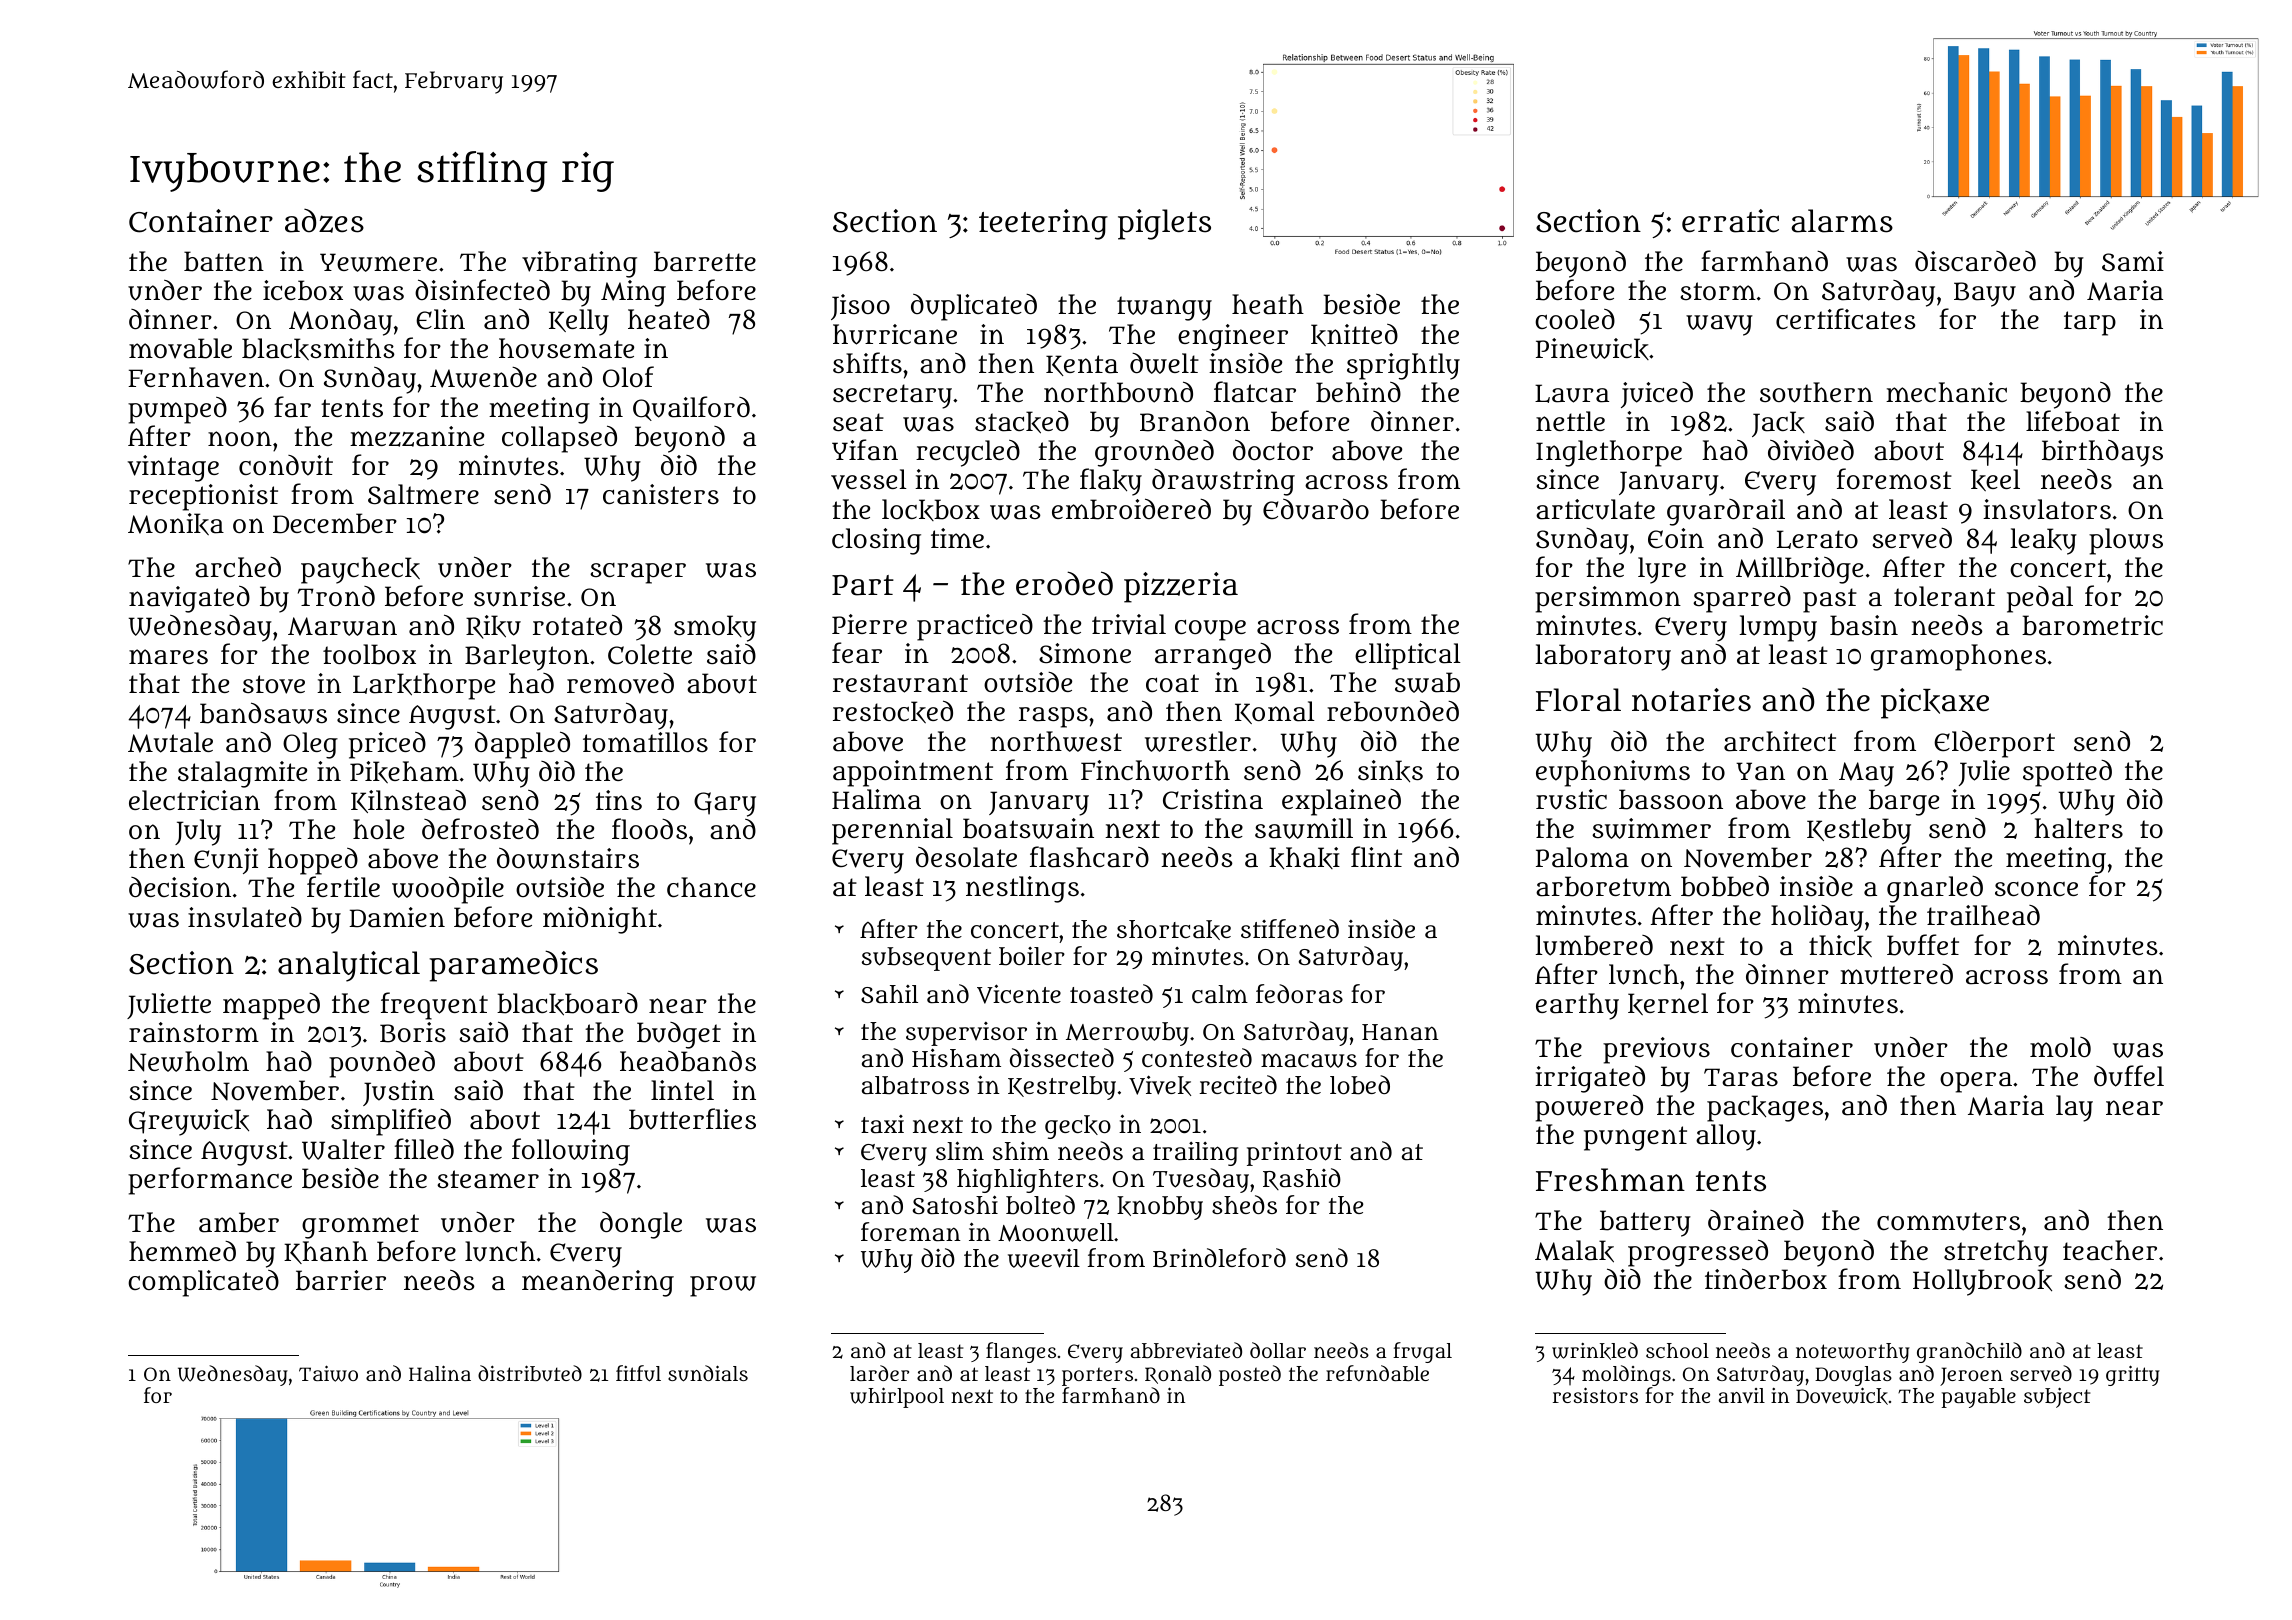 Image resolution: width=2292 pixels, height=1620 pixels. What do you see at coordinates (1760, 771) in the screenshot?
I see `Yan` at bounding box center [1760, 771].
